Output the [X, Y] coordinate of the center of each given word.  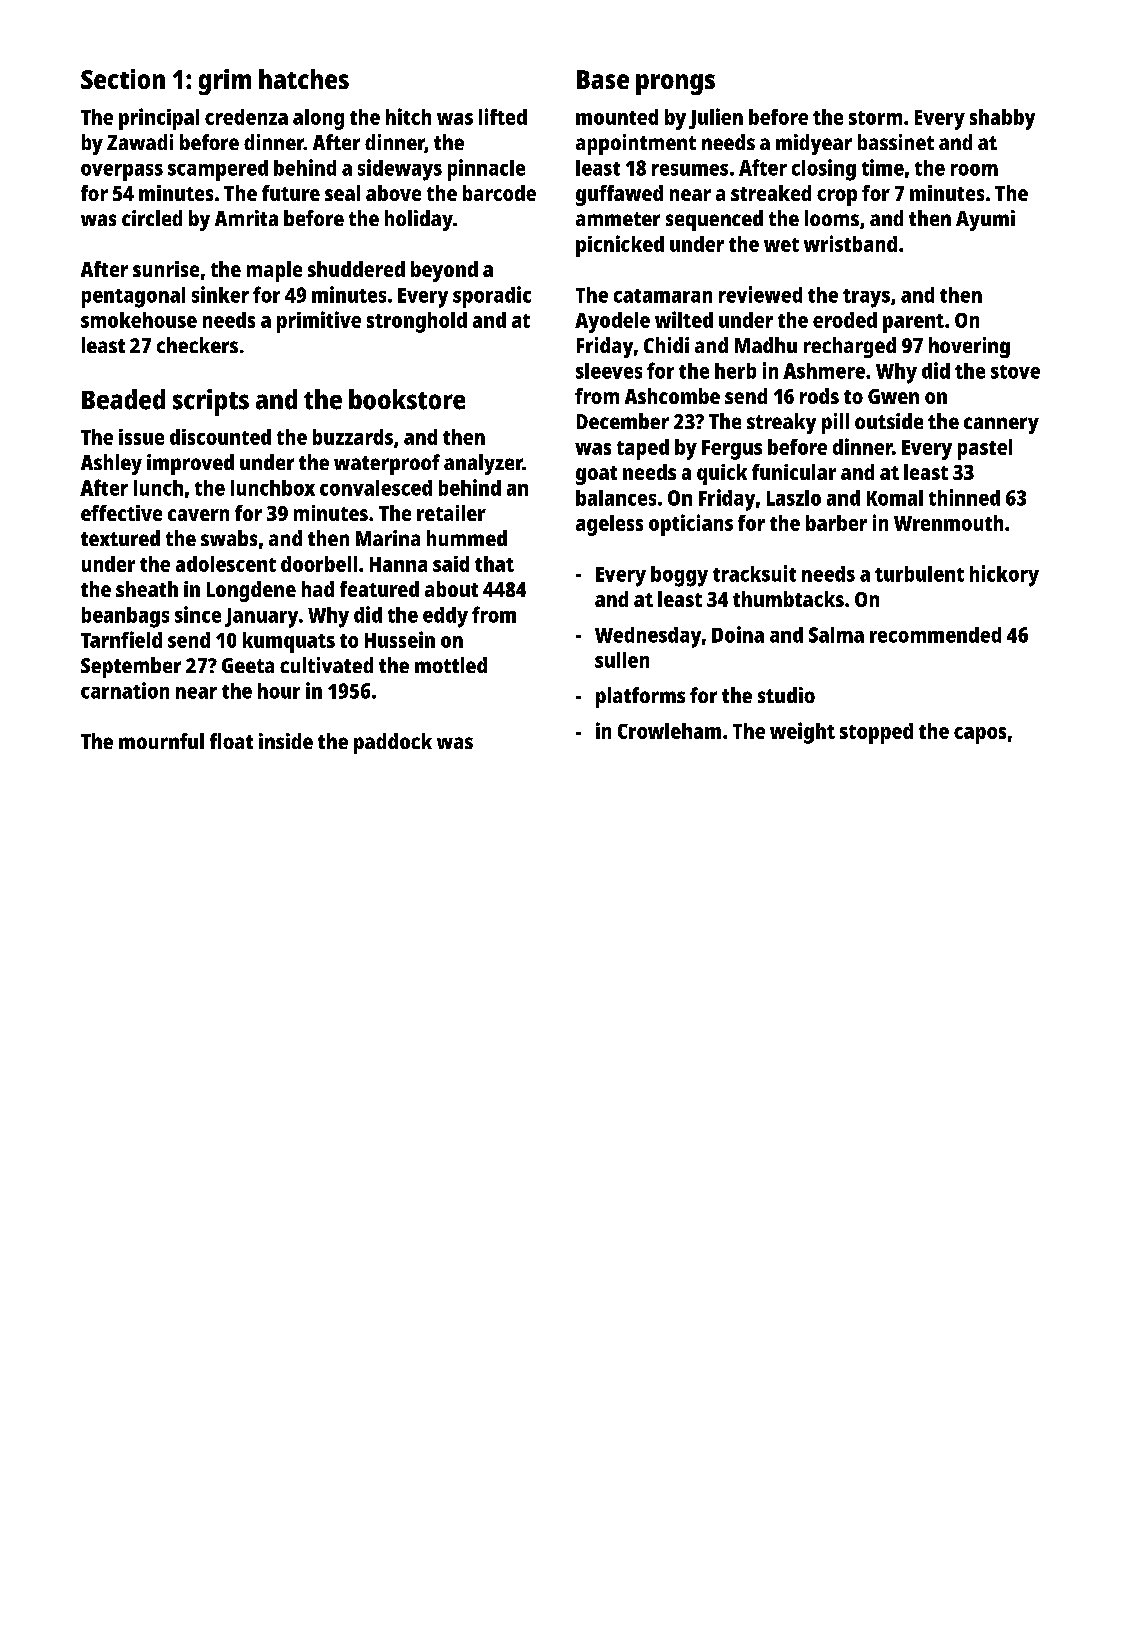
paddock [393, 743]
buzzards [353, 437]
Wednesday [648, 637]
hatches [304, 79]
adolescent [226, 564]
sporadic [492, 297]
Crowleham [669, 731]
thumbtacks [788, 599]
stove [1015, 372]
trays [866, 298]
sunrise [166, 269]
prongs [675, 84]
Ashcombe [672, 396]
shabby [1002, 119]
